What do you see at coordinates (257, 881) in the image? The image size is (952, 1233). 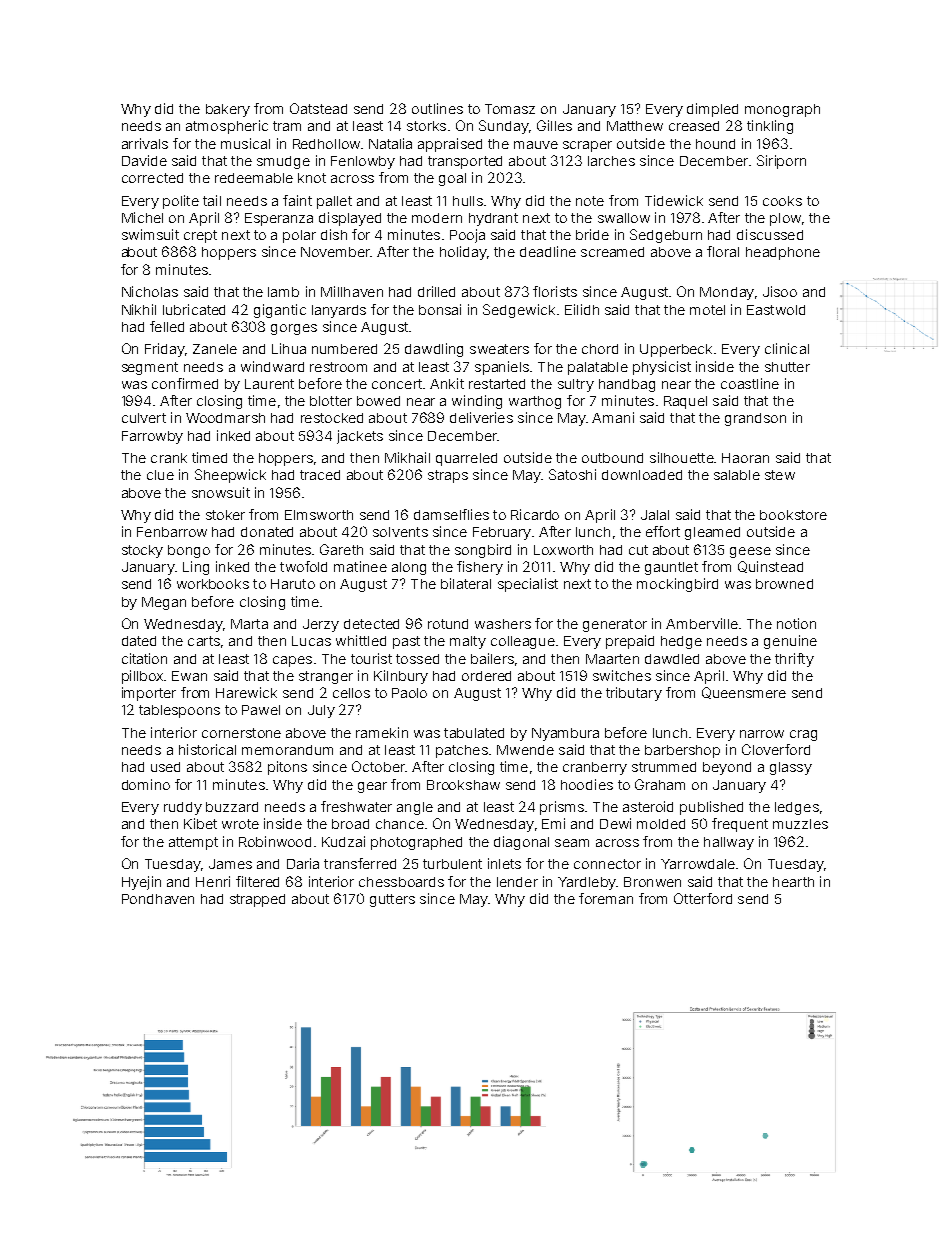 I see `filtered` at bounding box center [257, 881].
